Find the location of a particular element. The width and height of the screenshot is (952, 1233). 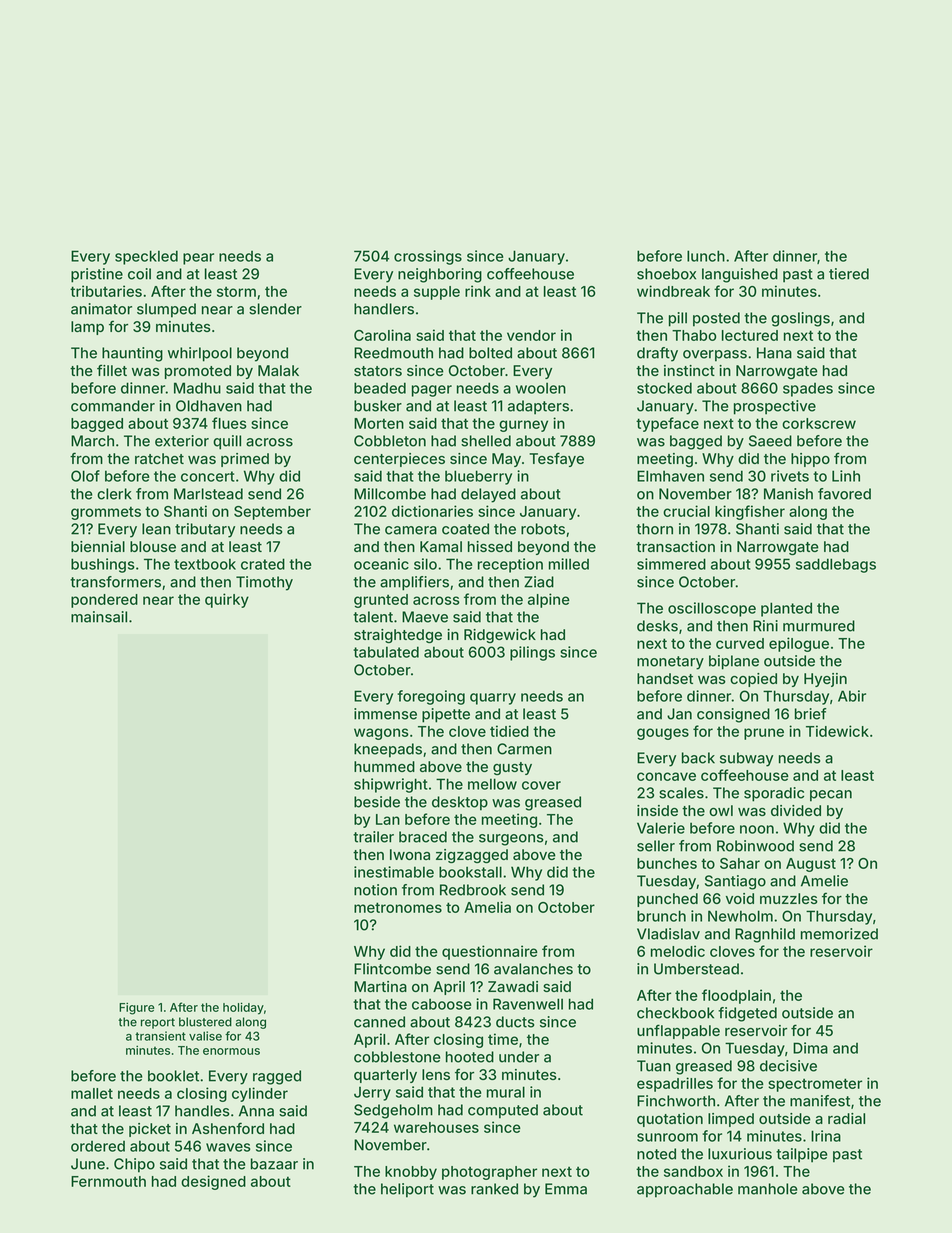

Hyejin is located at coordinates (825, 680).
